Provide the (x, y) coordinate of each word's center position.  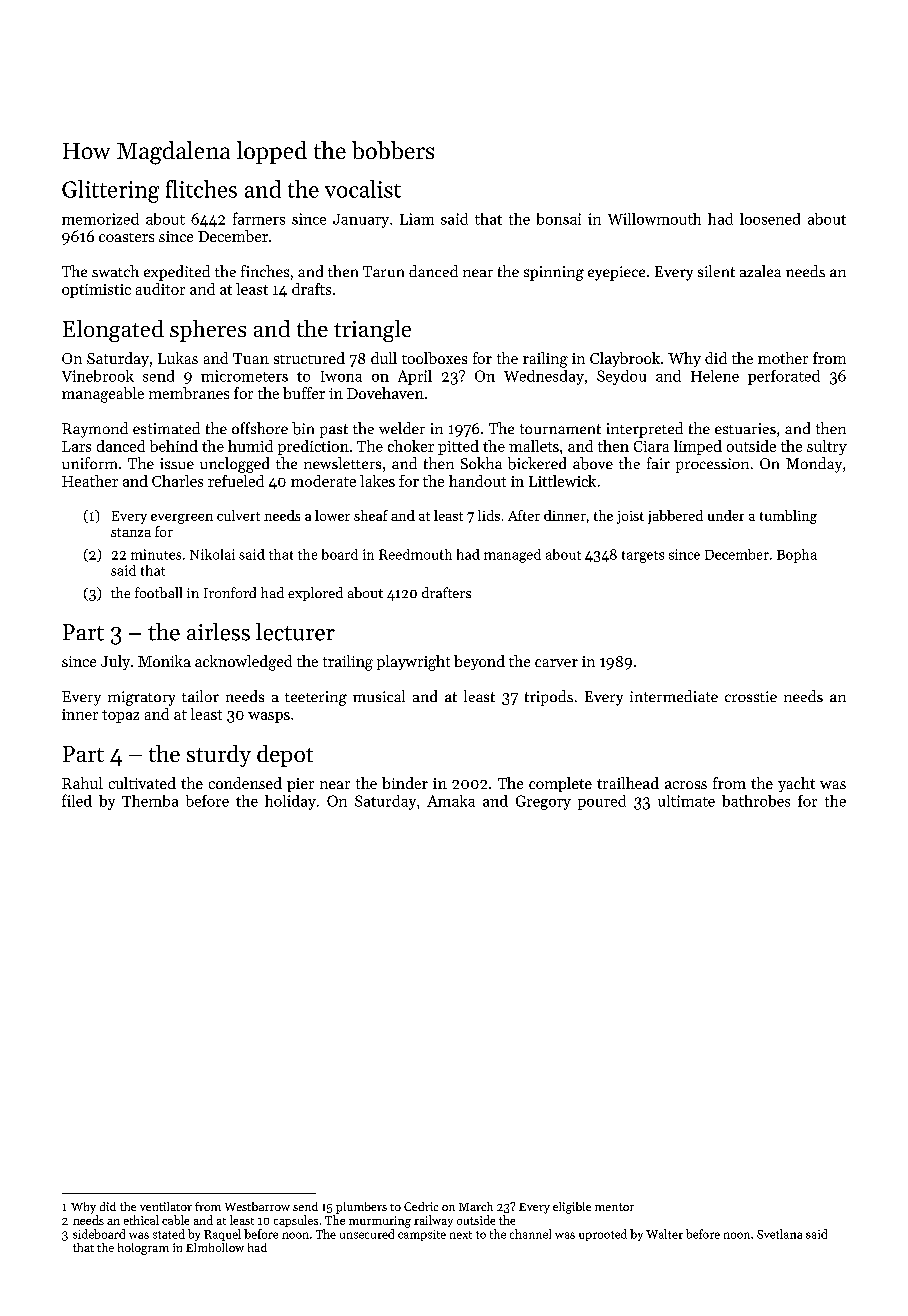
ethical (141, 1220)
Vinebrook (98, 376)
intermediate (674, 696)
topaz (120, 716)
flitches (201, 189)
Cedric (421, 1206)
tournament (560, 429)
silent (716, 271)
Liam (417, 219)
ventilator (166, 1206)
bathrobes (756, 801)
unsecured (367, 1234)
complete (560, 784)
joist (630, 517)
